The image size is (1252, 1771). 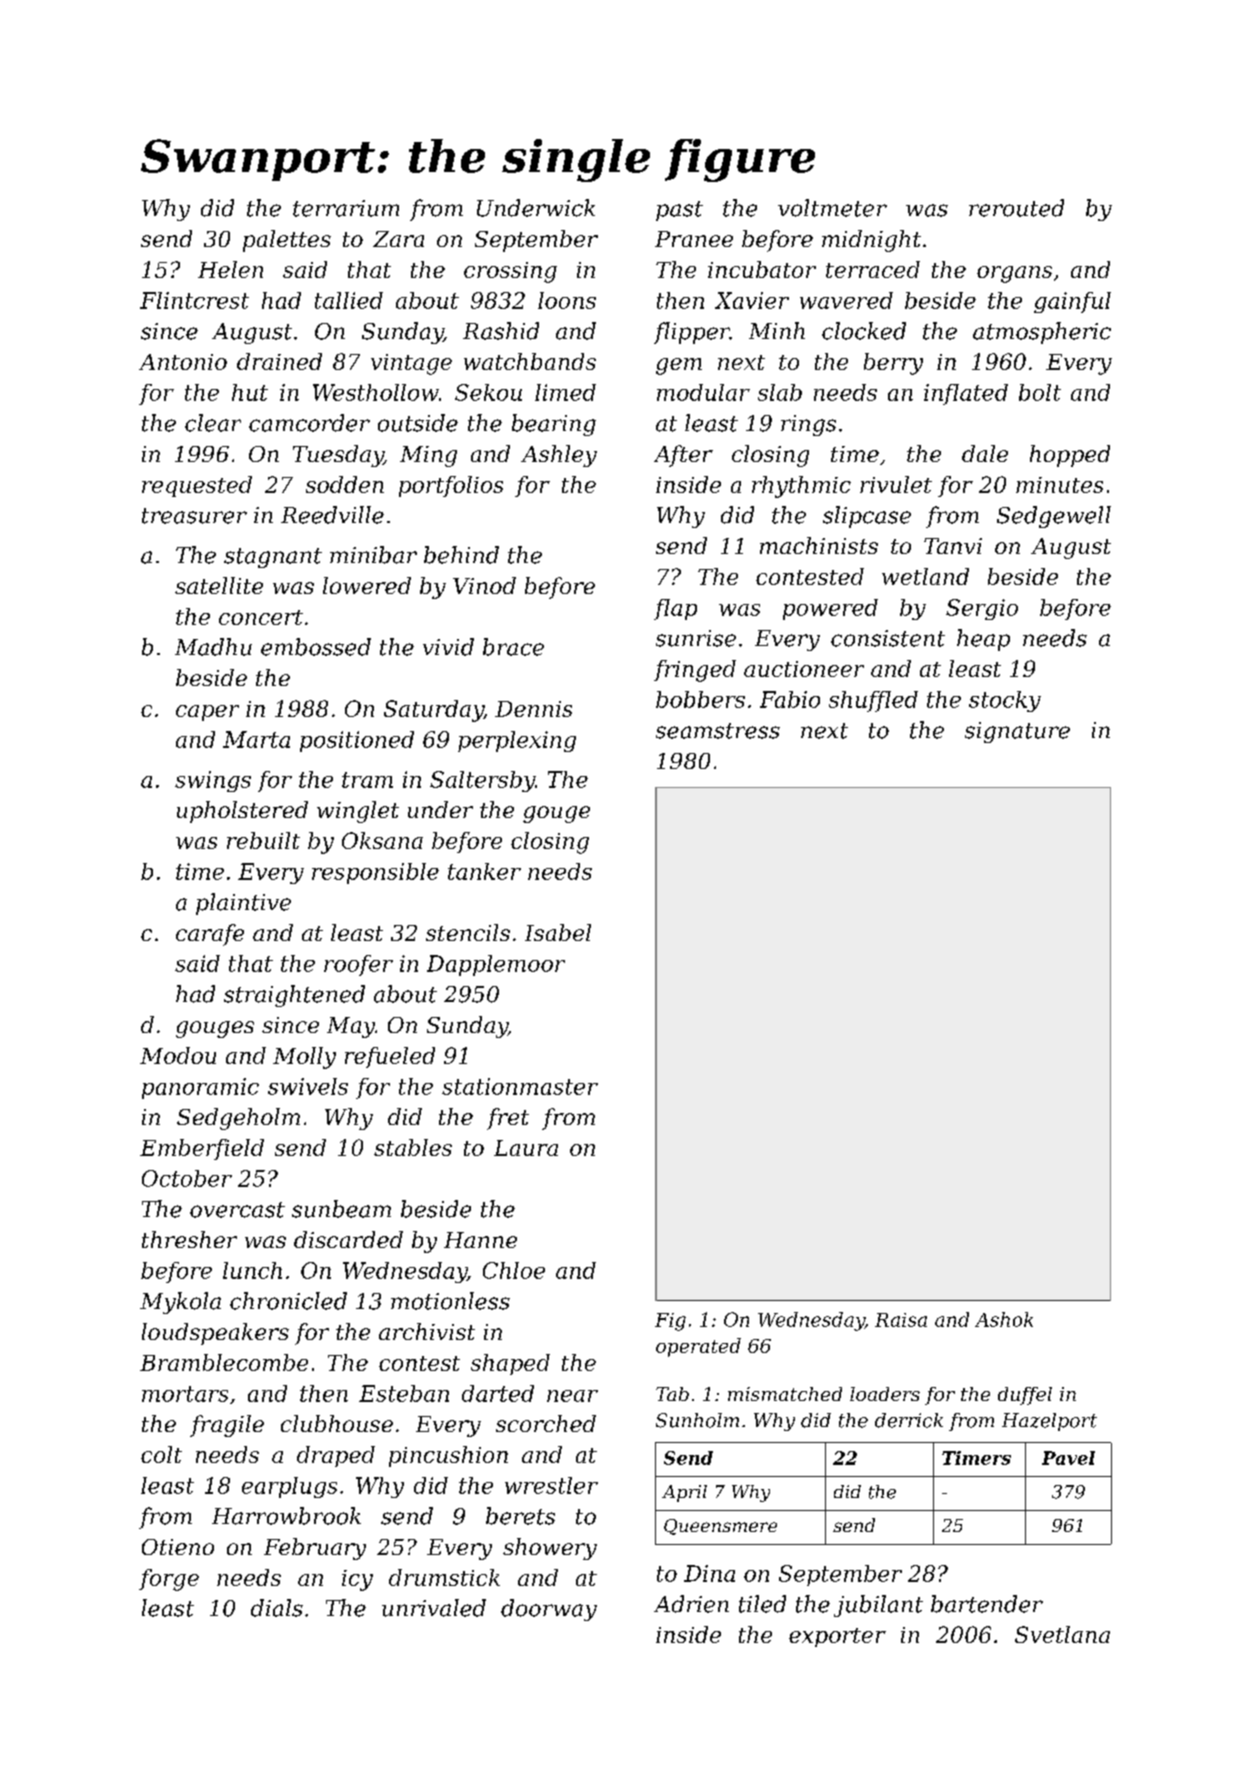 I want to click on lunch, so click(x=252, y=1270).
